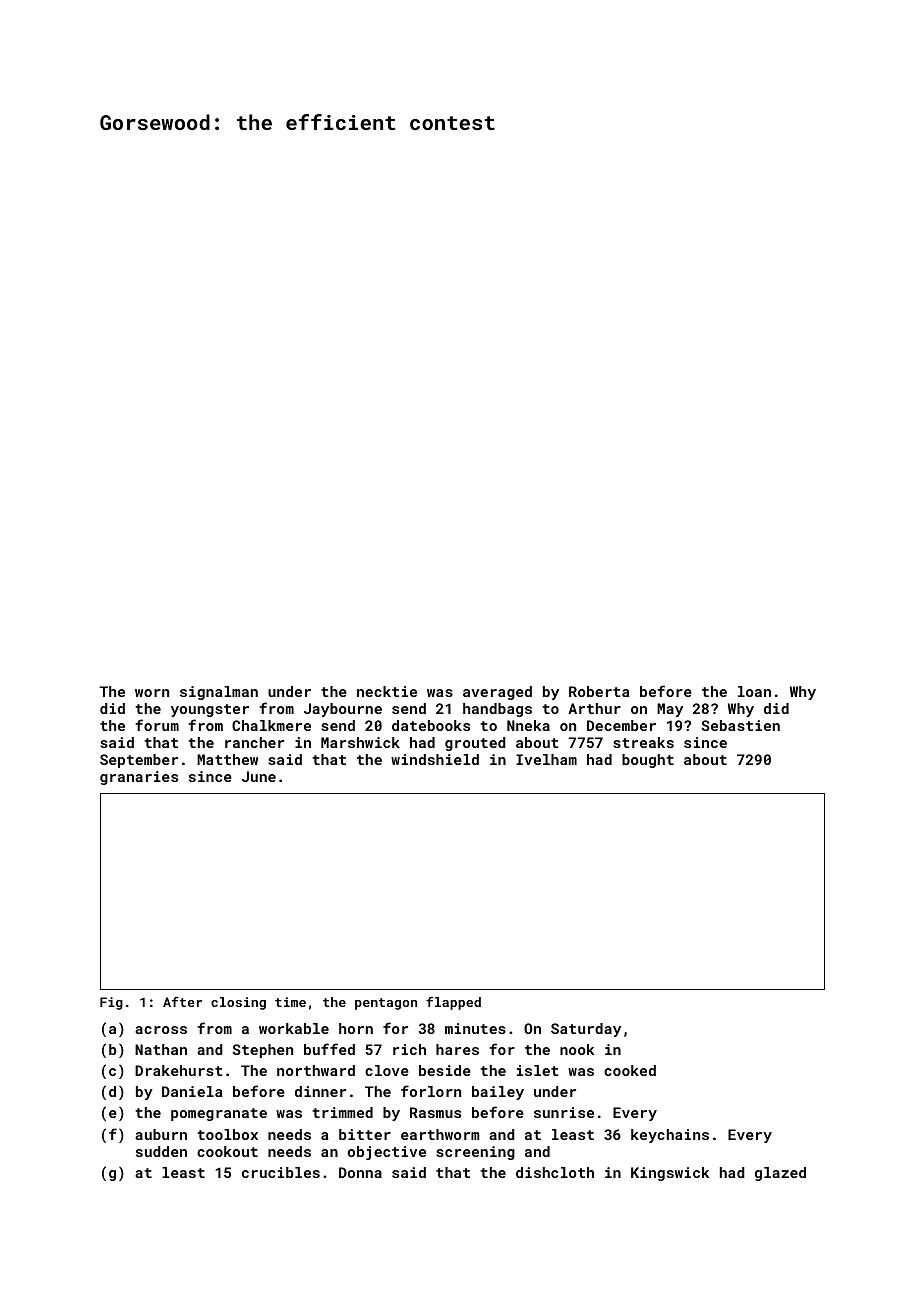 The height and width of the screenshot is (1308, 924). I want to click on signalman, so click(219, 693).
